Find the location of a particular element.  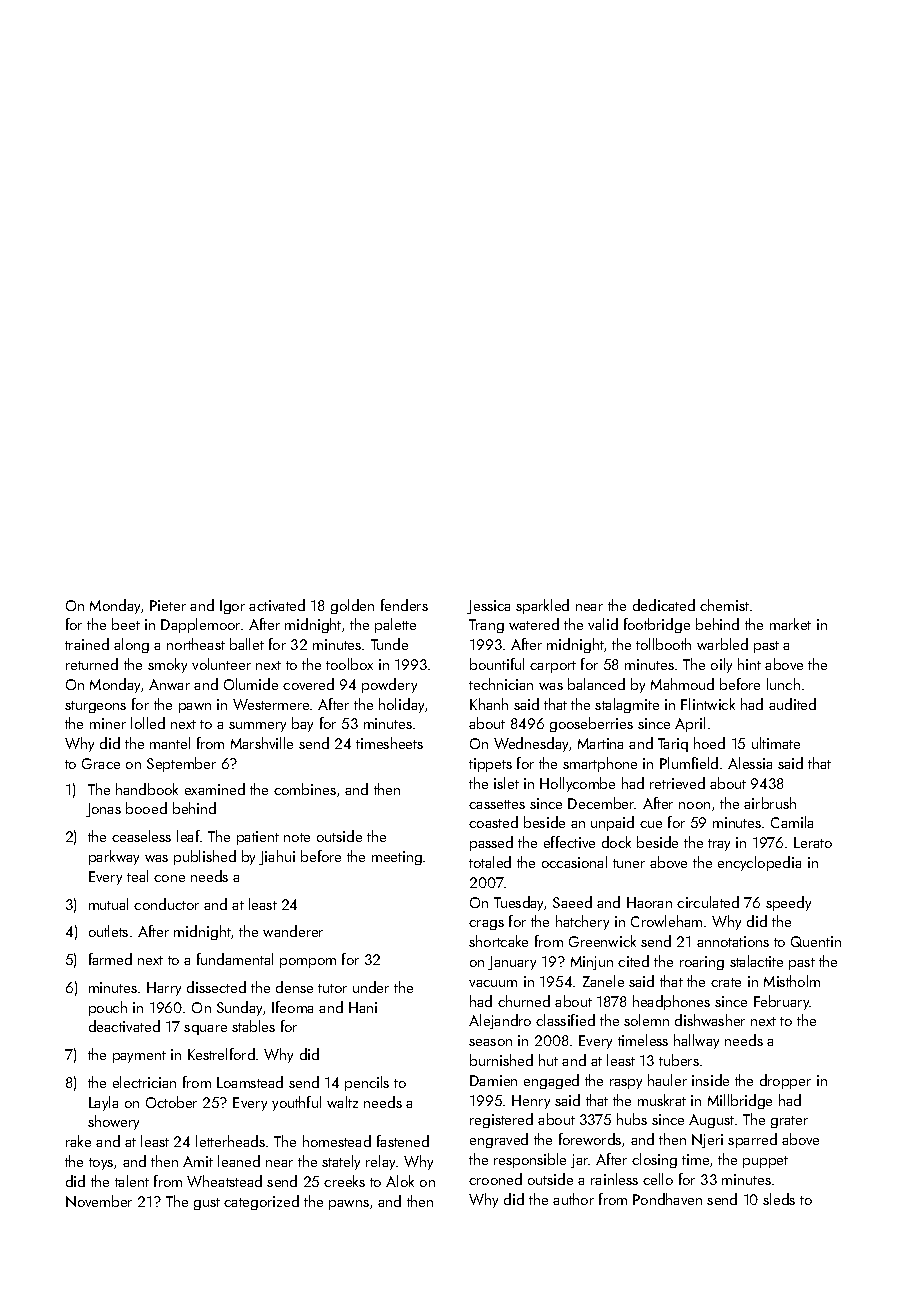

tutor is located at coordinates (332, 988).
